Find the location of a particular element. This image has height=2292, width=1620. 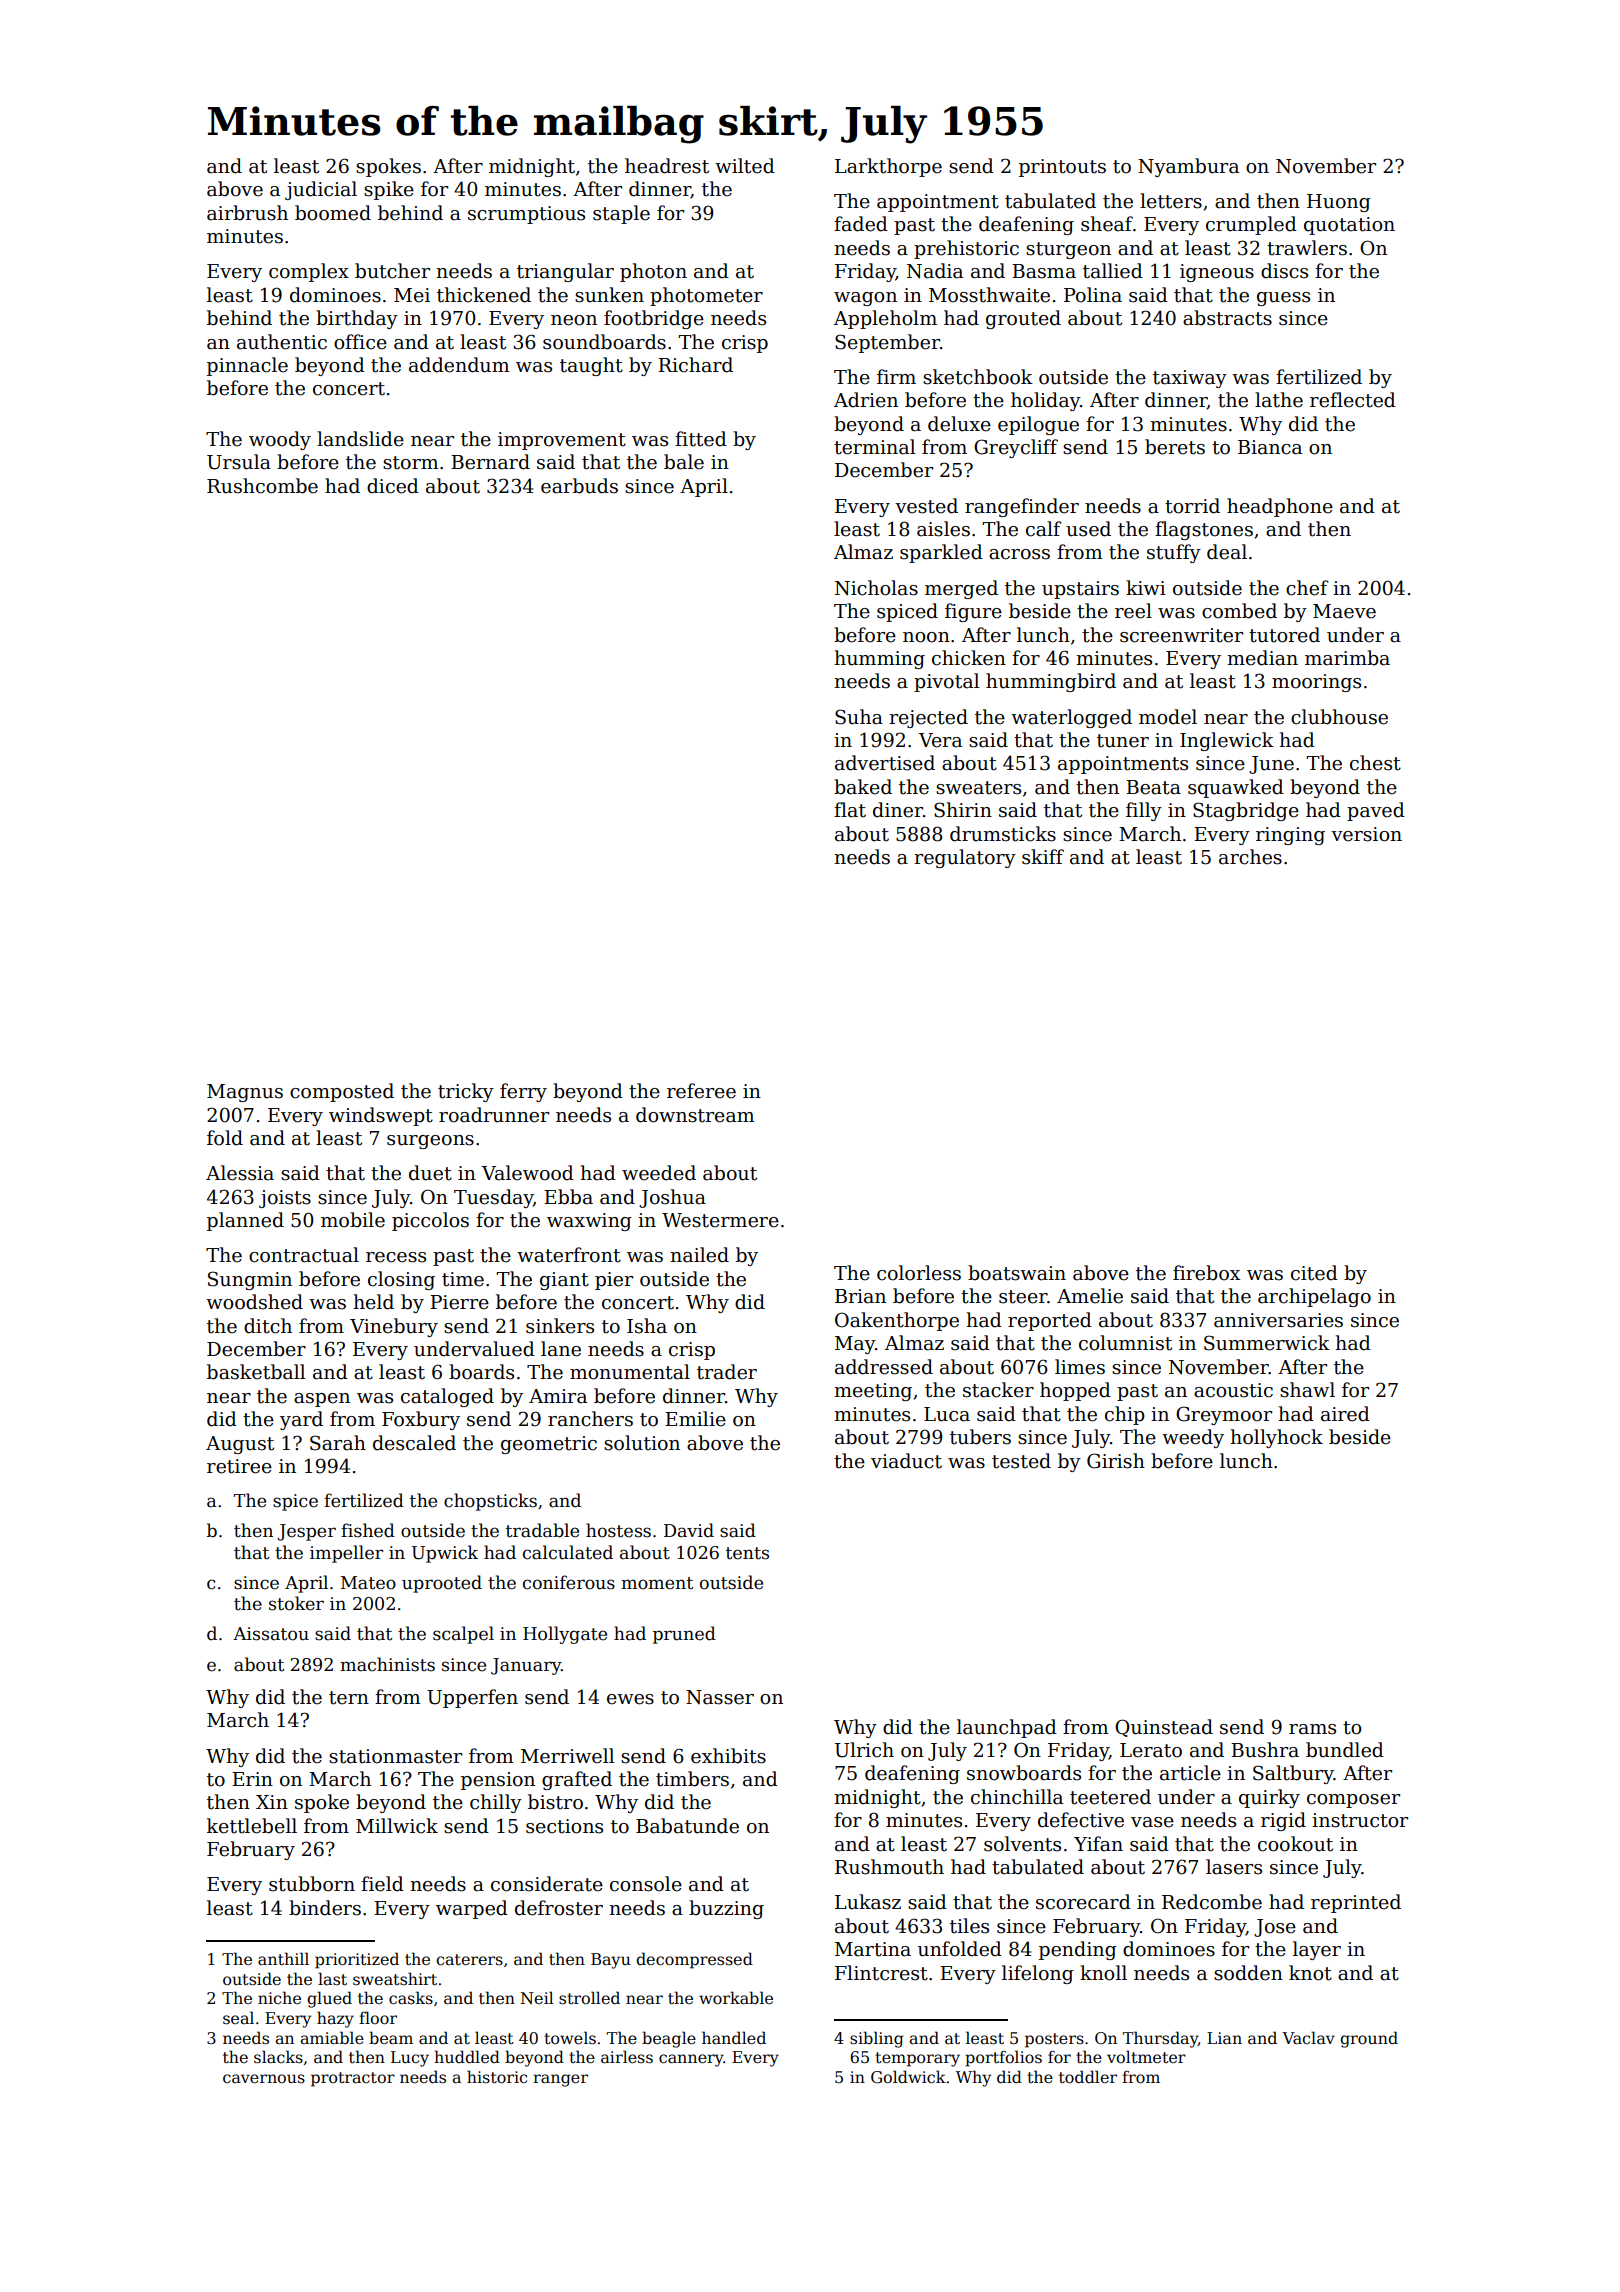

scrumptious is located at coordinates (526, 215).
